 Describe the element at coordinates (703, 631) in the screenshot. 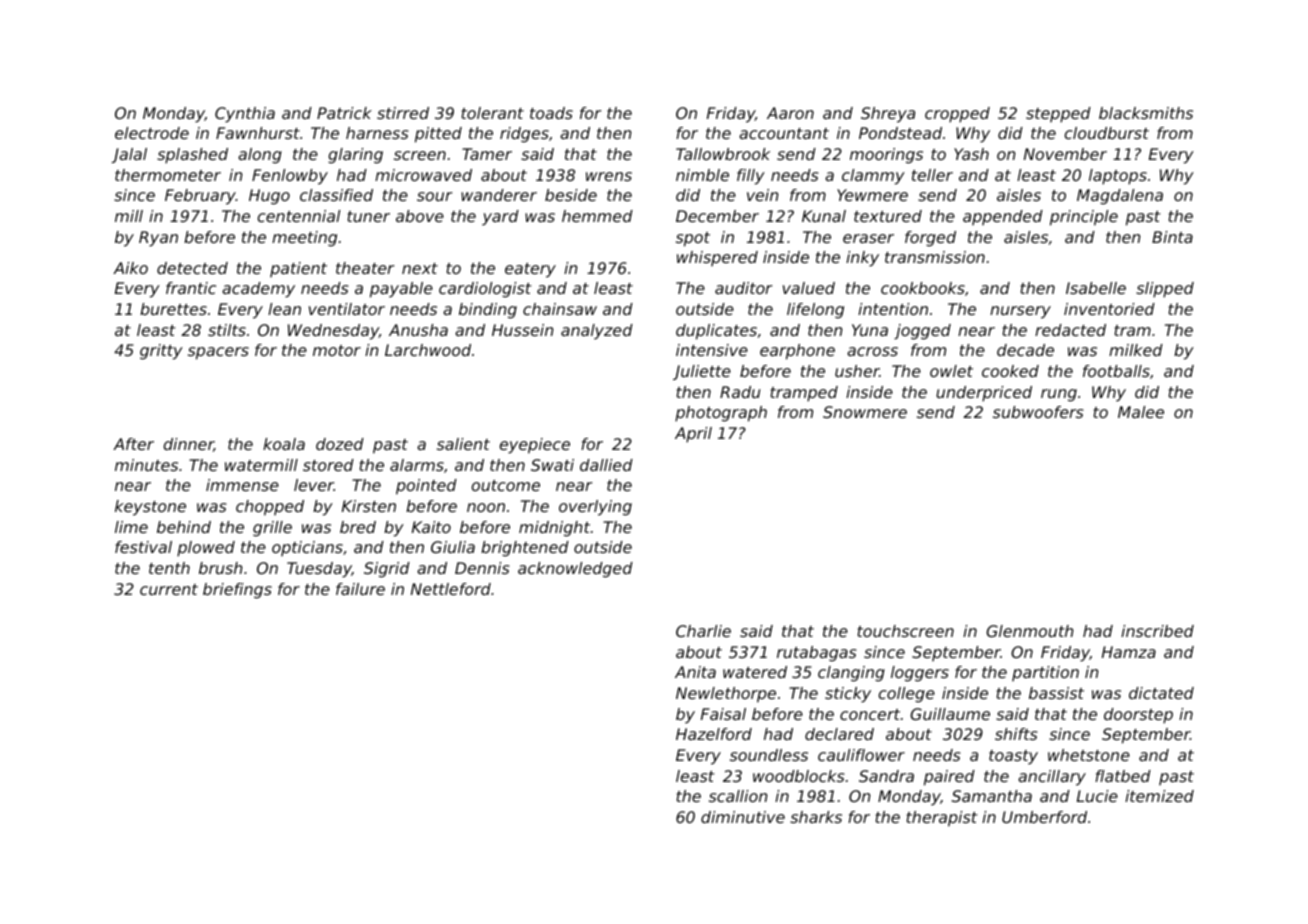

I see `Charlie` at that location.
